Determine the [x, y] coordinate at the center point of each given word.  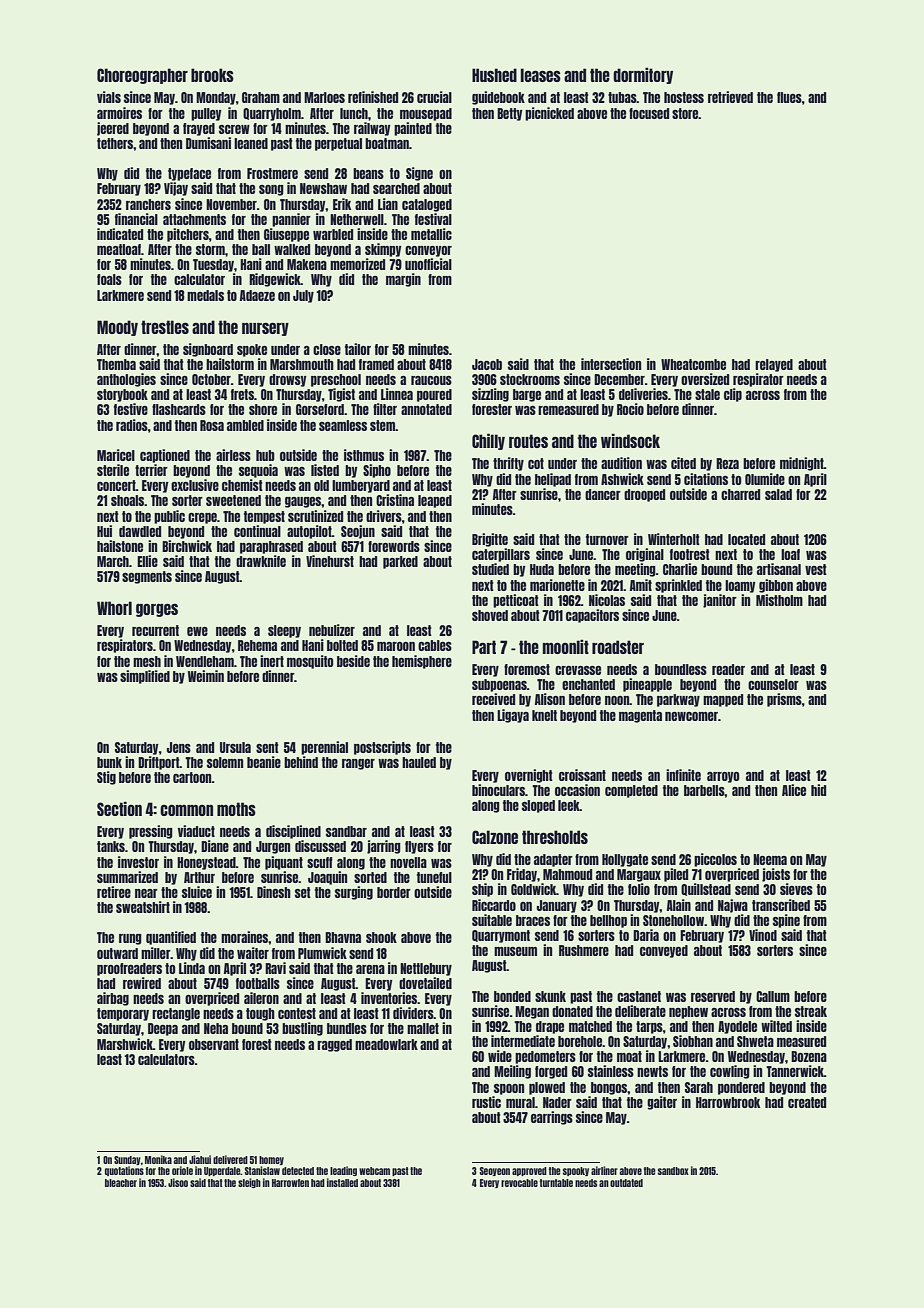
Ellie [147, 561]
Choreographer [142, 76]
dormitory [643, 75]
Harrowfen [290, 1183]
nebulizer [332, 630]
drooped [644, 495]
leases [541, 75]
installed [342, 1182]
